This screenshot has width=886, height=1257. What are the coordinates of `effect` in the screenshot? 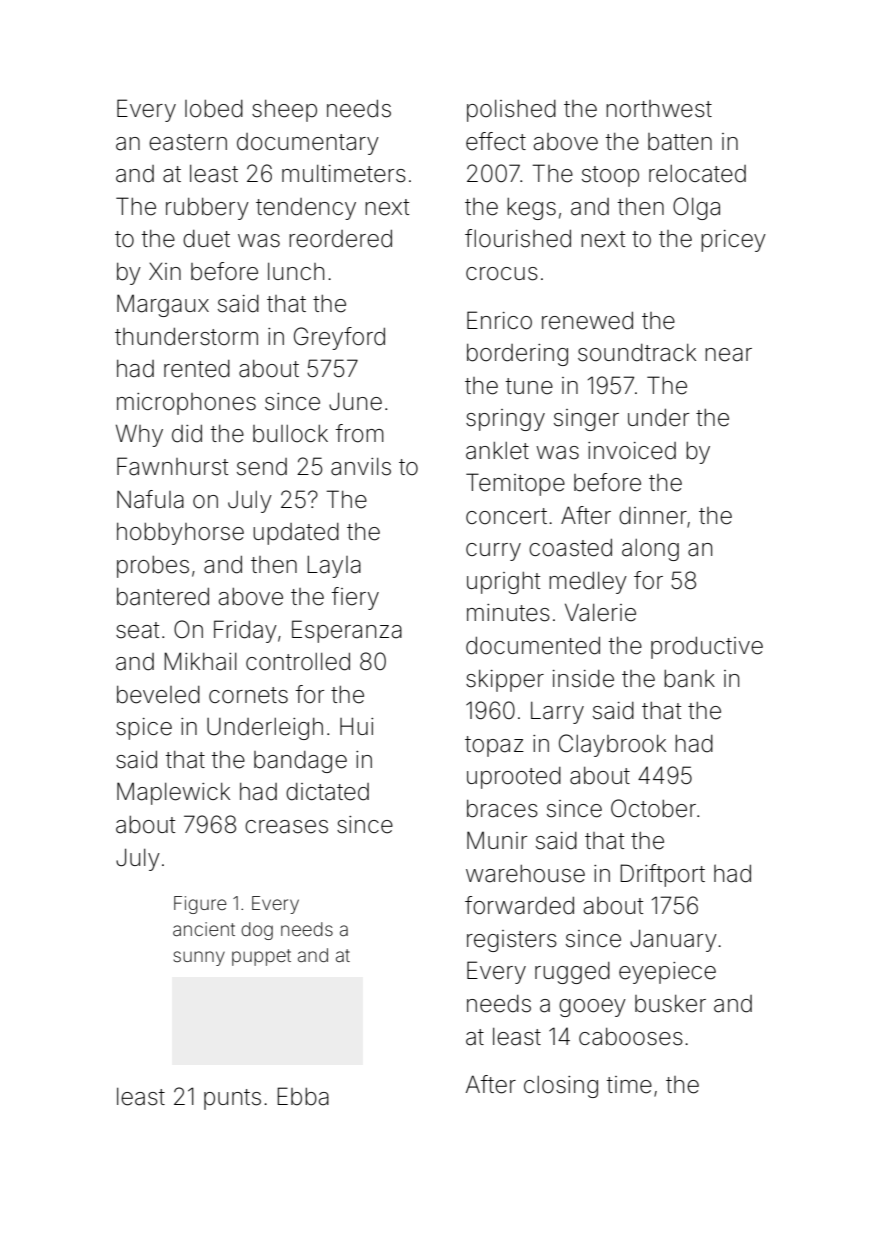 It's located at (496, 141).
